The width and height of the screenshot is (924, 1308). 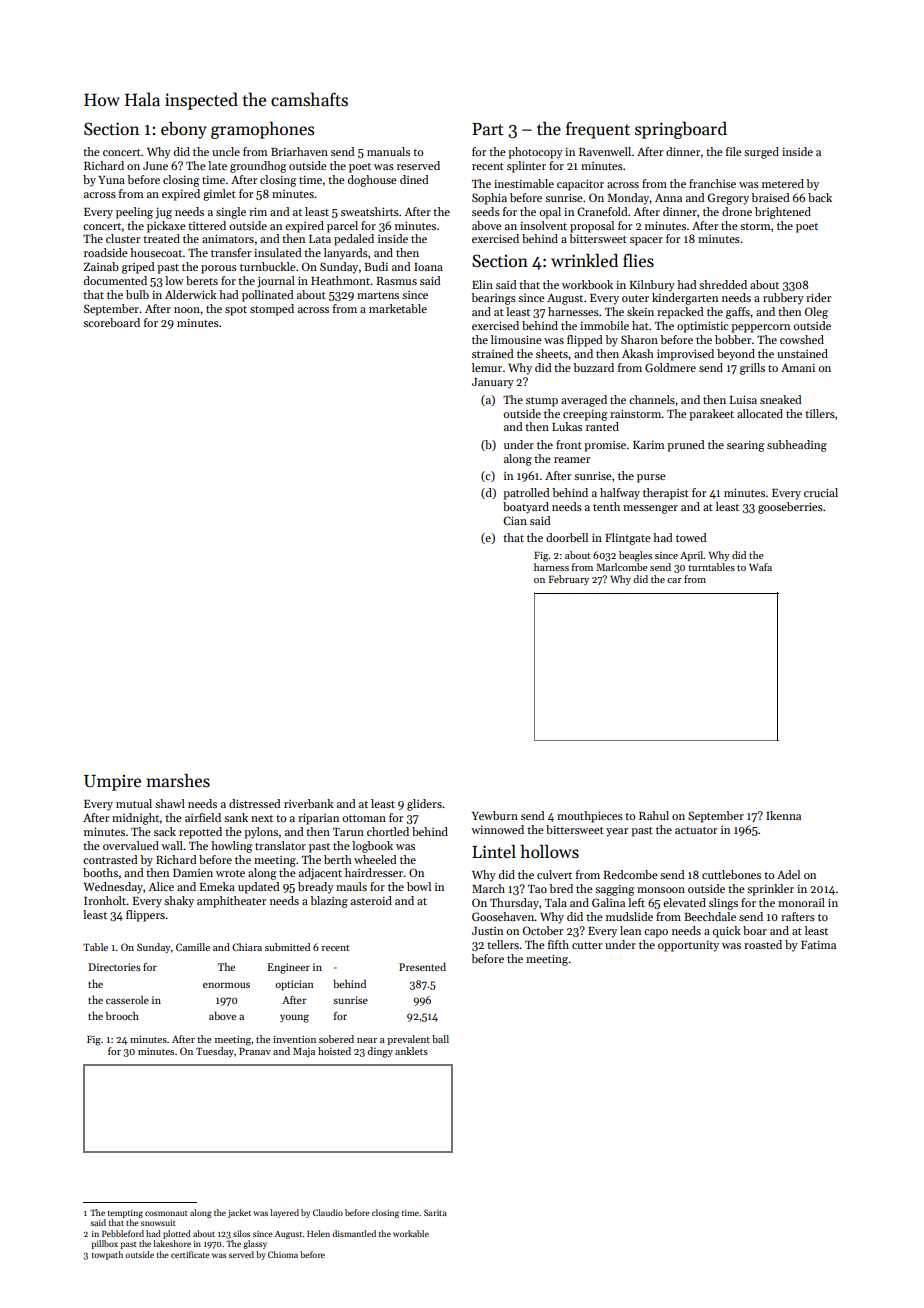 What do you see at coordinates (107, 1255) in the screenshot?
I see `towpath` at bounding box center [107, 1255].
